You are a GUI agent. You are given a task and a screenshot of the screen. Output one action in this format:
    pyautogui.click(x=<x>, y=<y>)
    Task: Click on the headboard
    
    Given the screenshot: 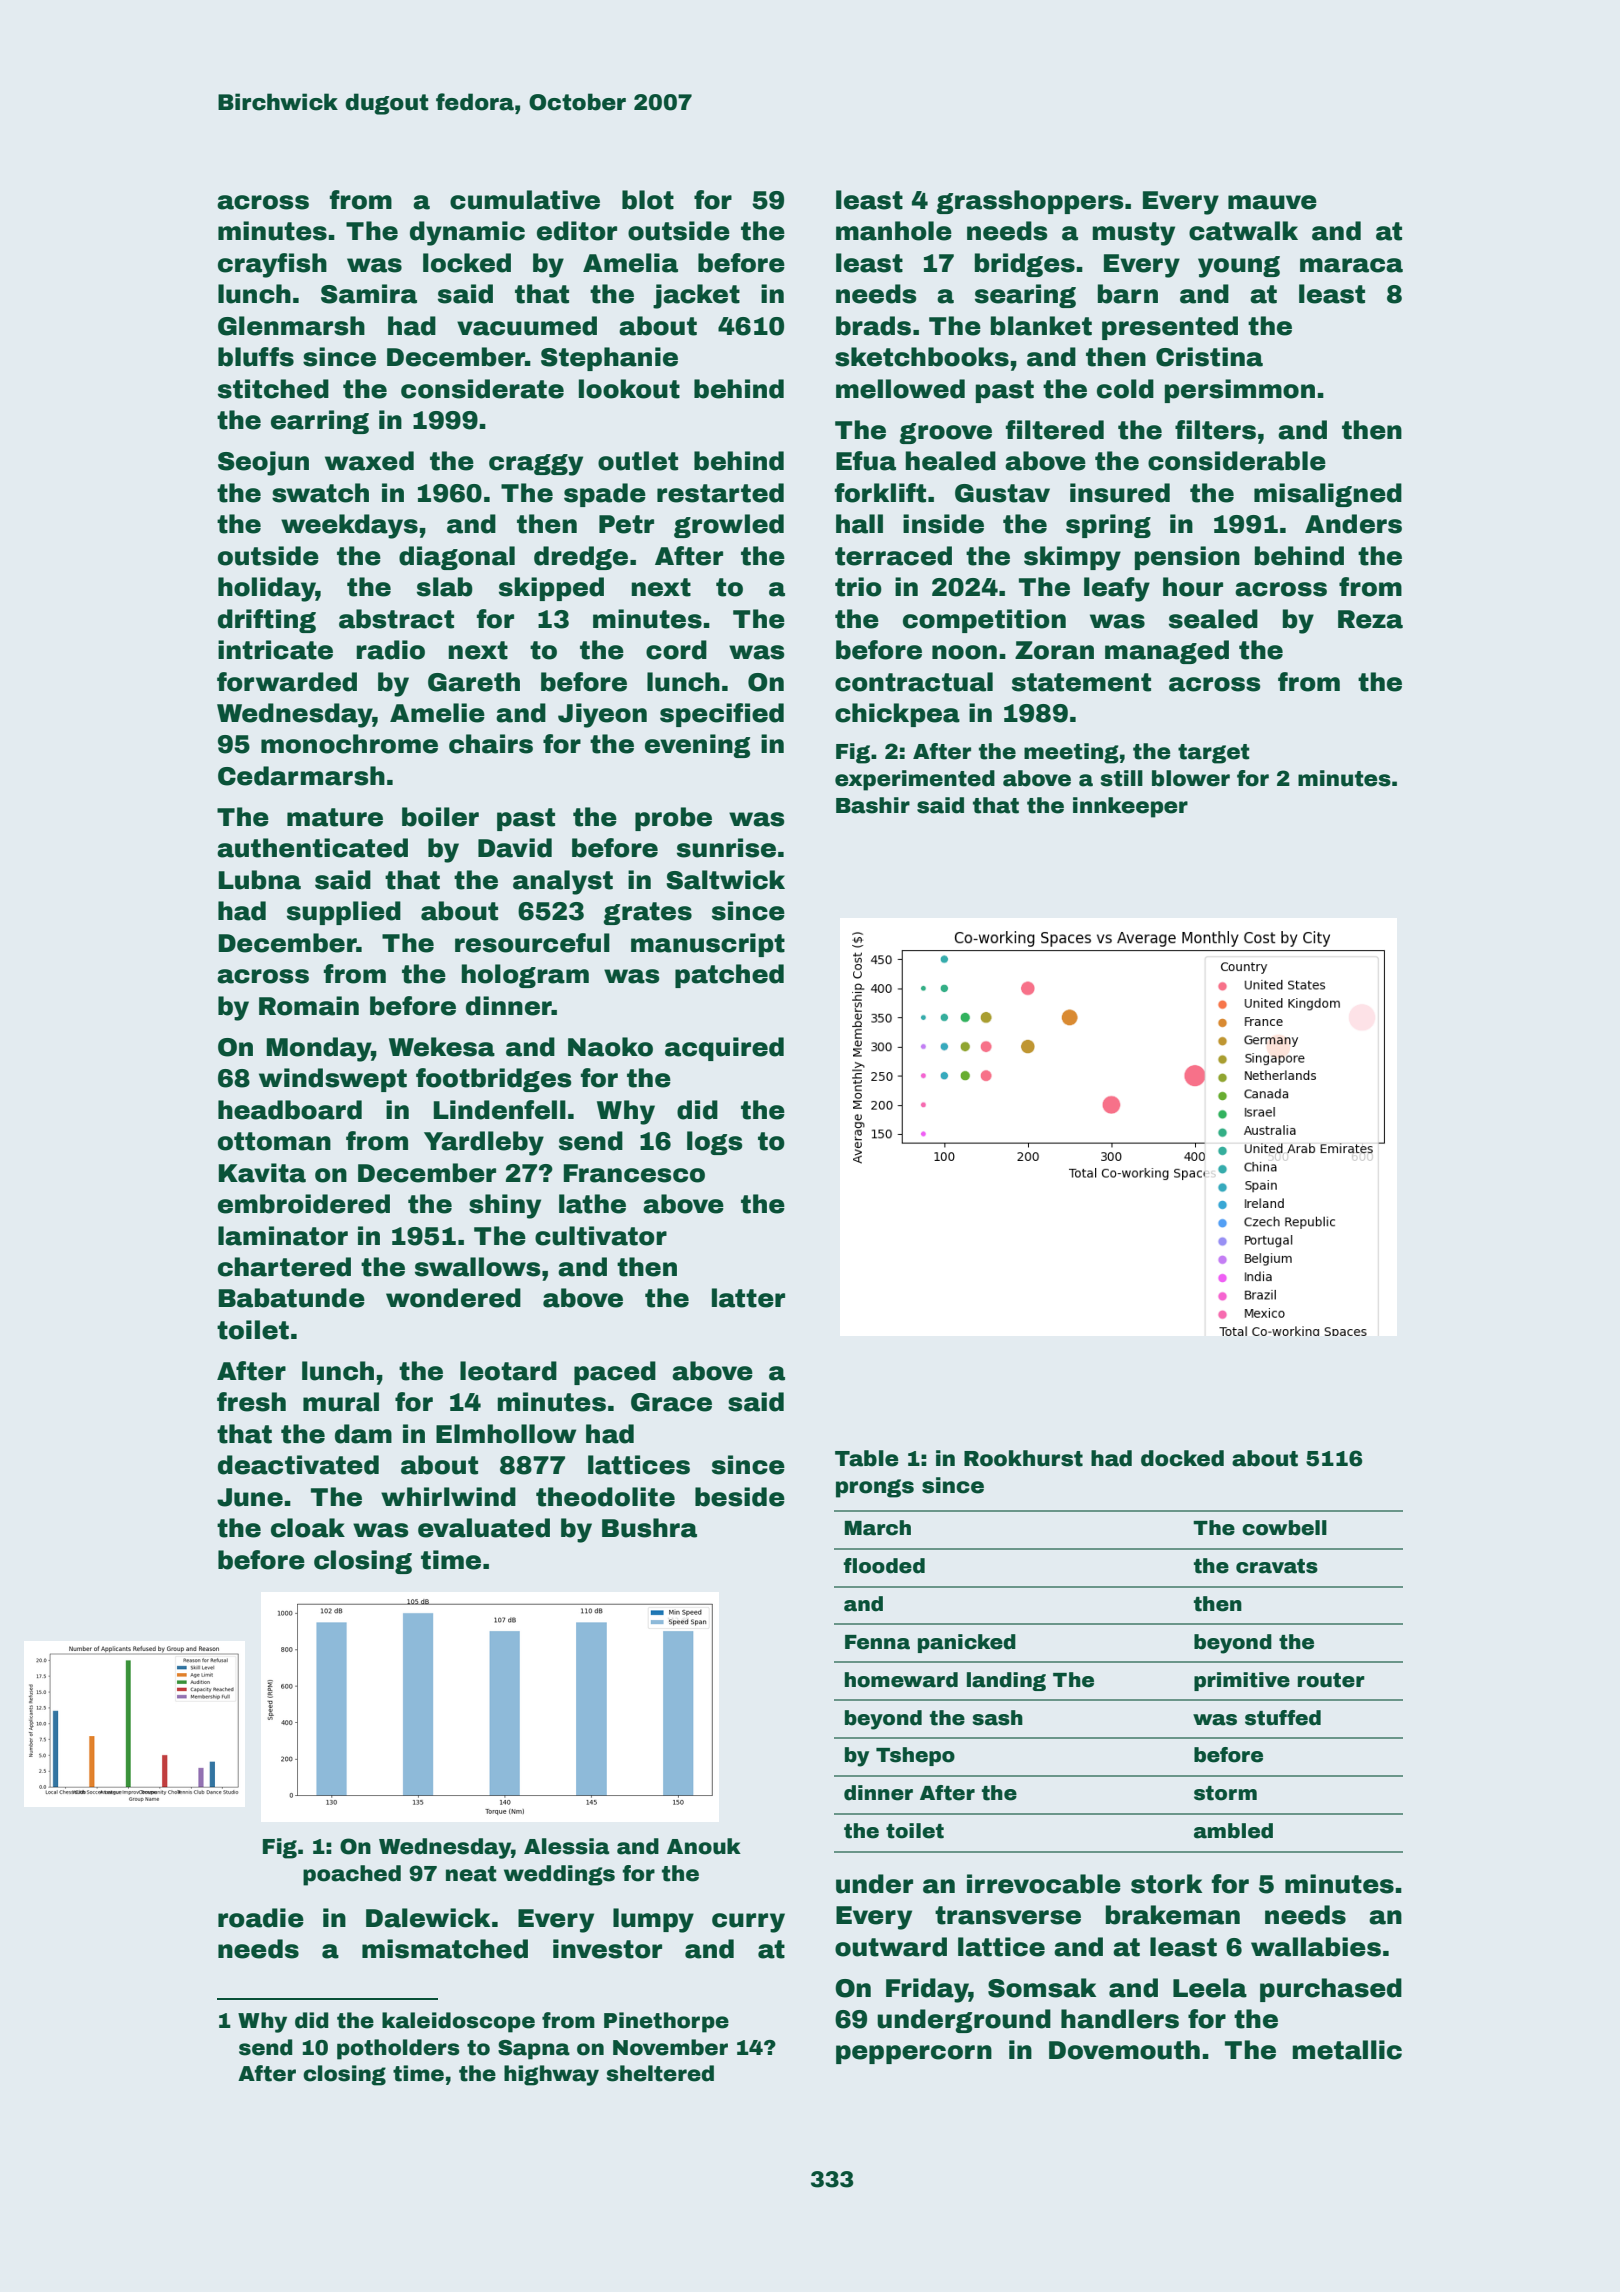 What is the action you would take?
    pyautogui.click(x=290, y=1110)
